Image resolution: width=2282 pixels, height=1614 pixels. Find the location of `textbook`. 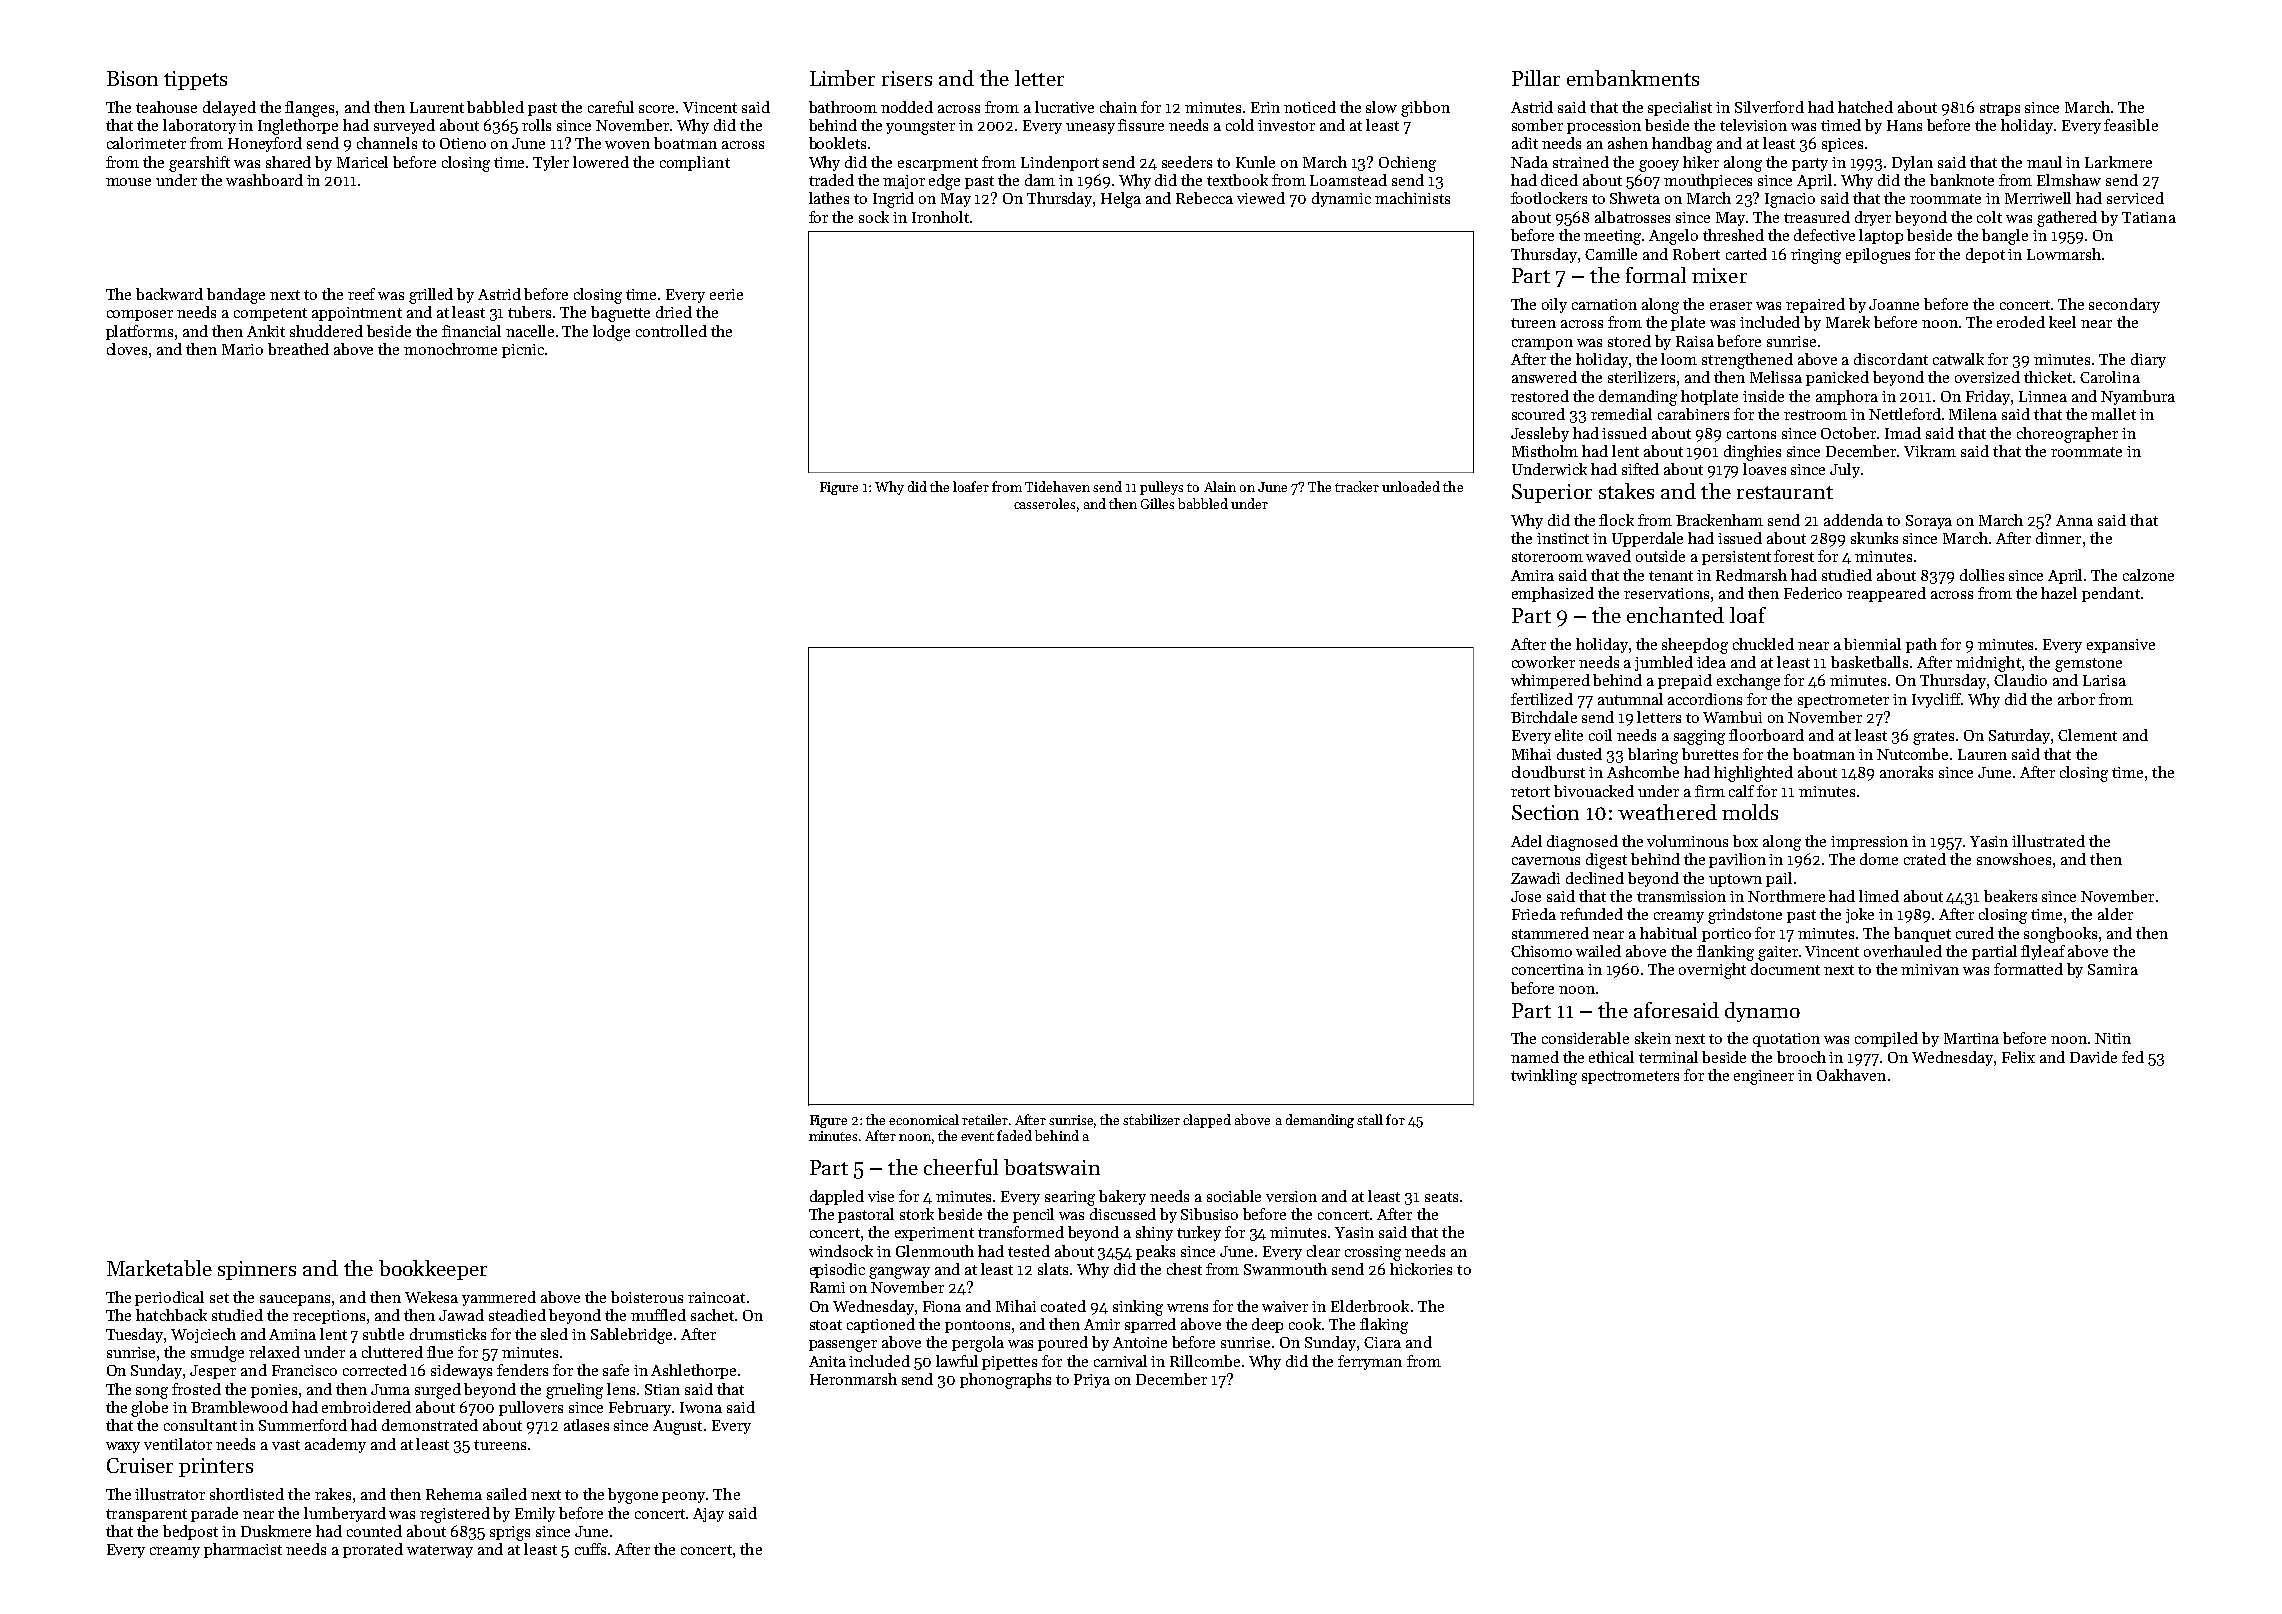

textbook is located at coordinates (1237, 180).
